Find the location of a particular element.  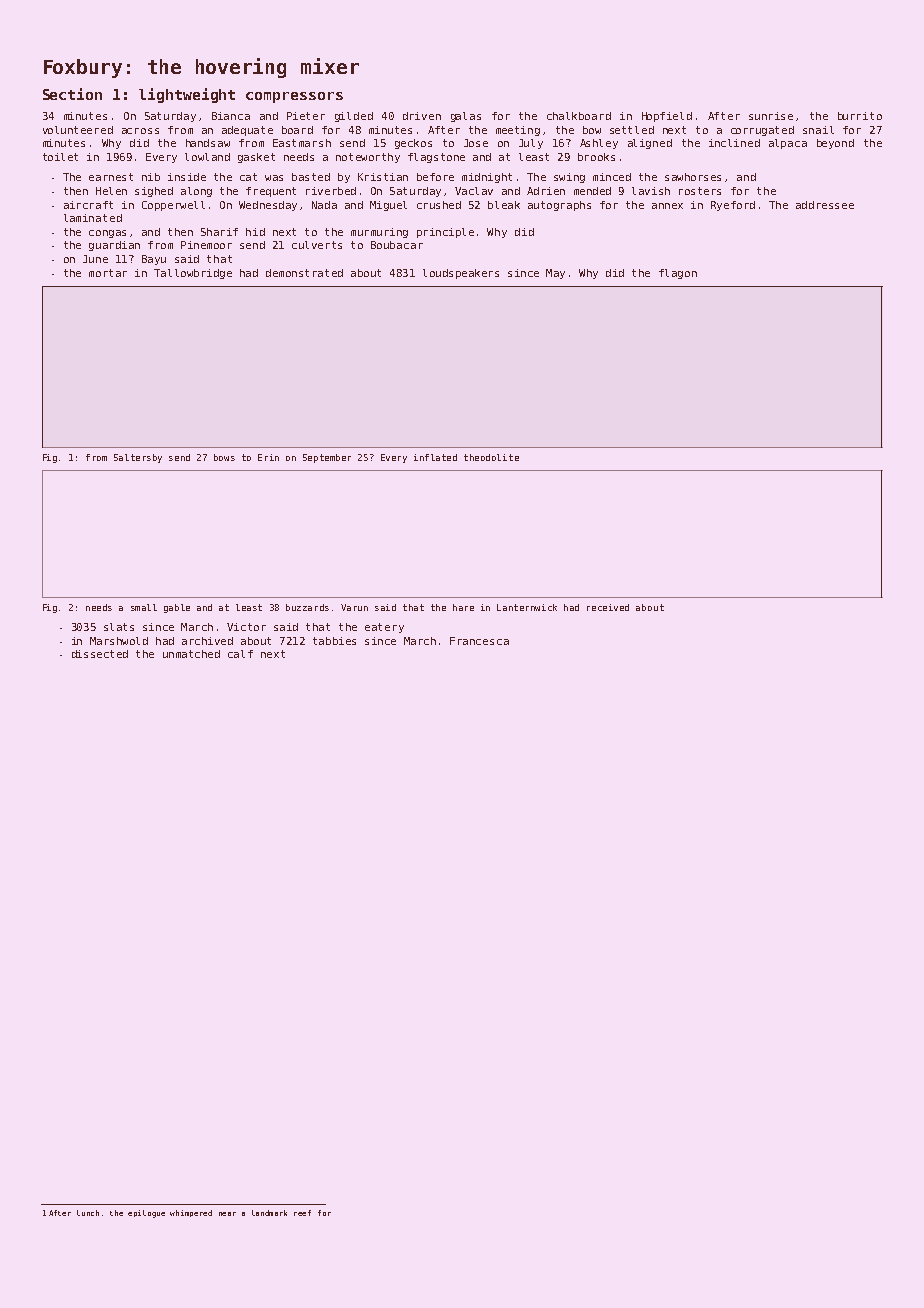

addressee is located at coordinates (825, 205).
